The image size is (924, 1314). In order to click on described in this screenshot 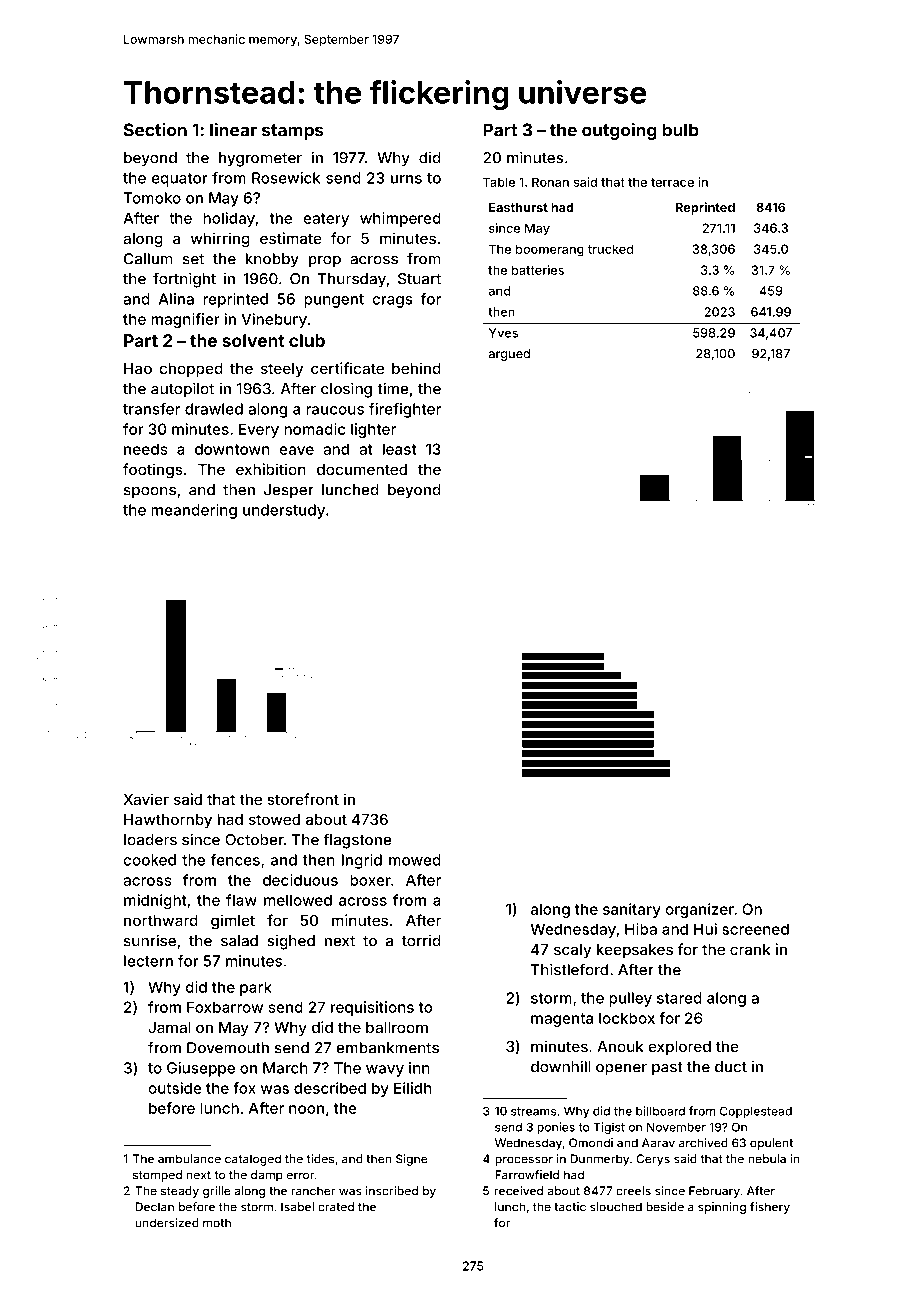, I will do `click(330, 1088)`.
